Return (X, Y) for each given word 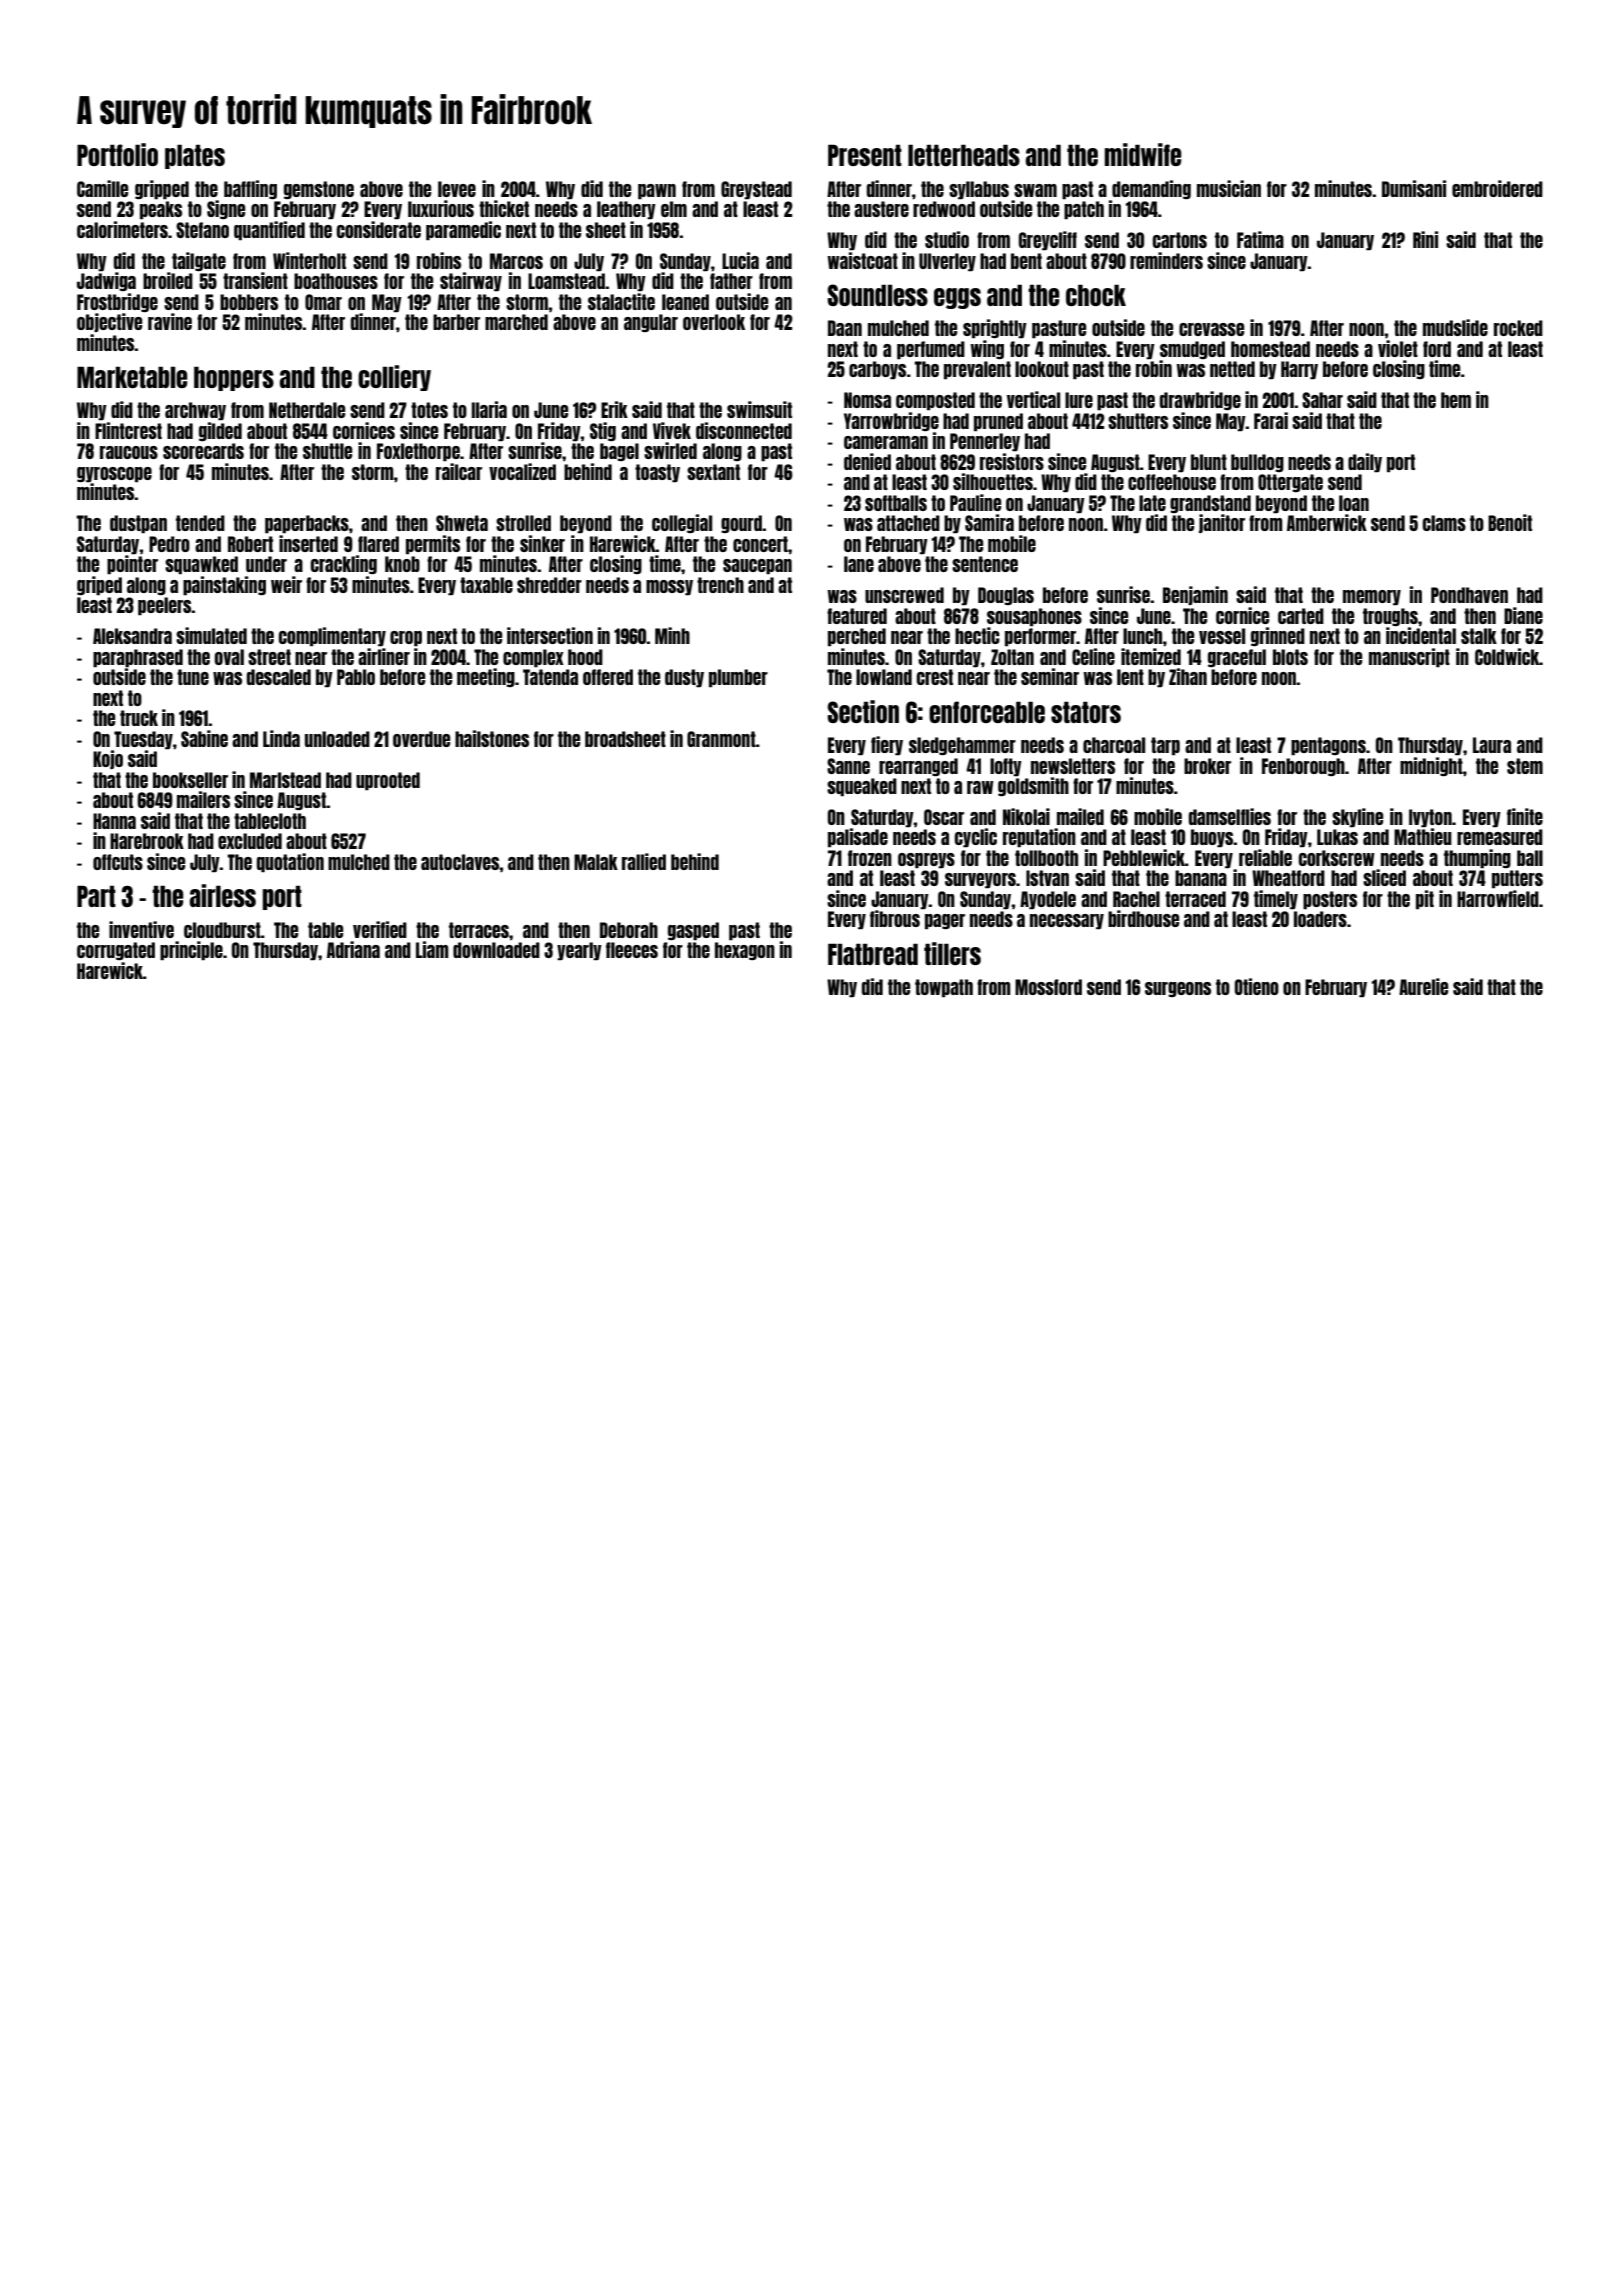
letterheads (964, 155)
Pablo (356, 677)
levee (457, 189)
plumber (738, 678)
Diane (1523, 615)
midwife (1143, 154)
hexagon (745, 951)
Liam (432, 949)
